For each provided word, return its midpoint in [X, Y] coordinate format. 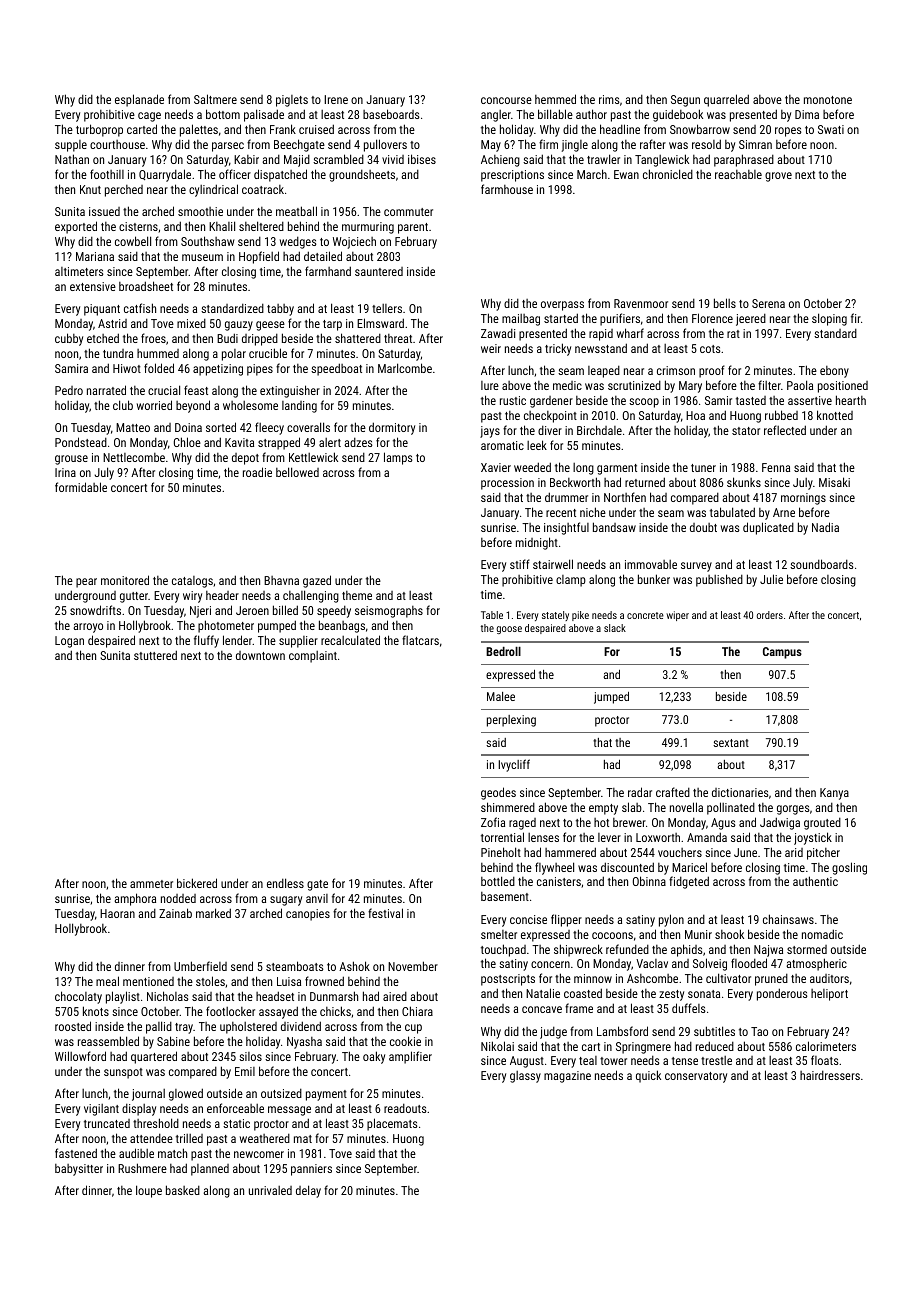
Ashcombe [652, 978]
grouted [822, 824]
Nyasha [304, 1043]
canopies [308, 915]
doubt [703, 527]
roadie [257, 472]
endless [285, 883]
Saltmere [215, 99]
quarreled [726, 100]
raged [522, 824]
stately [555, 616]
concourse [506, 100]
